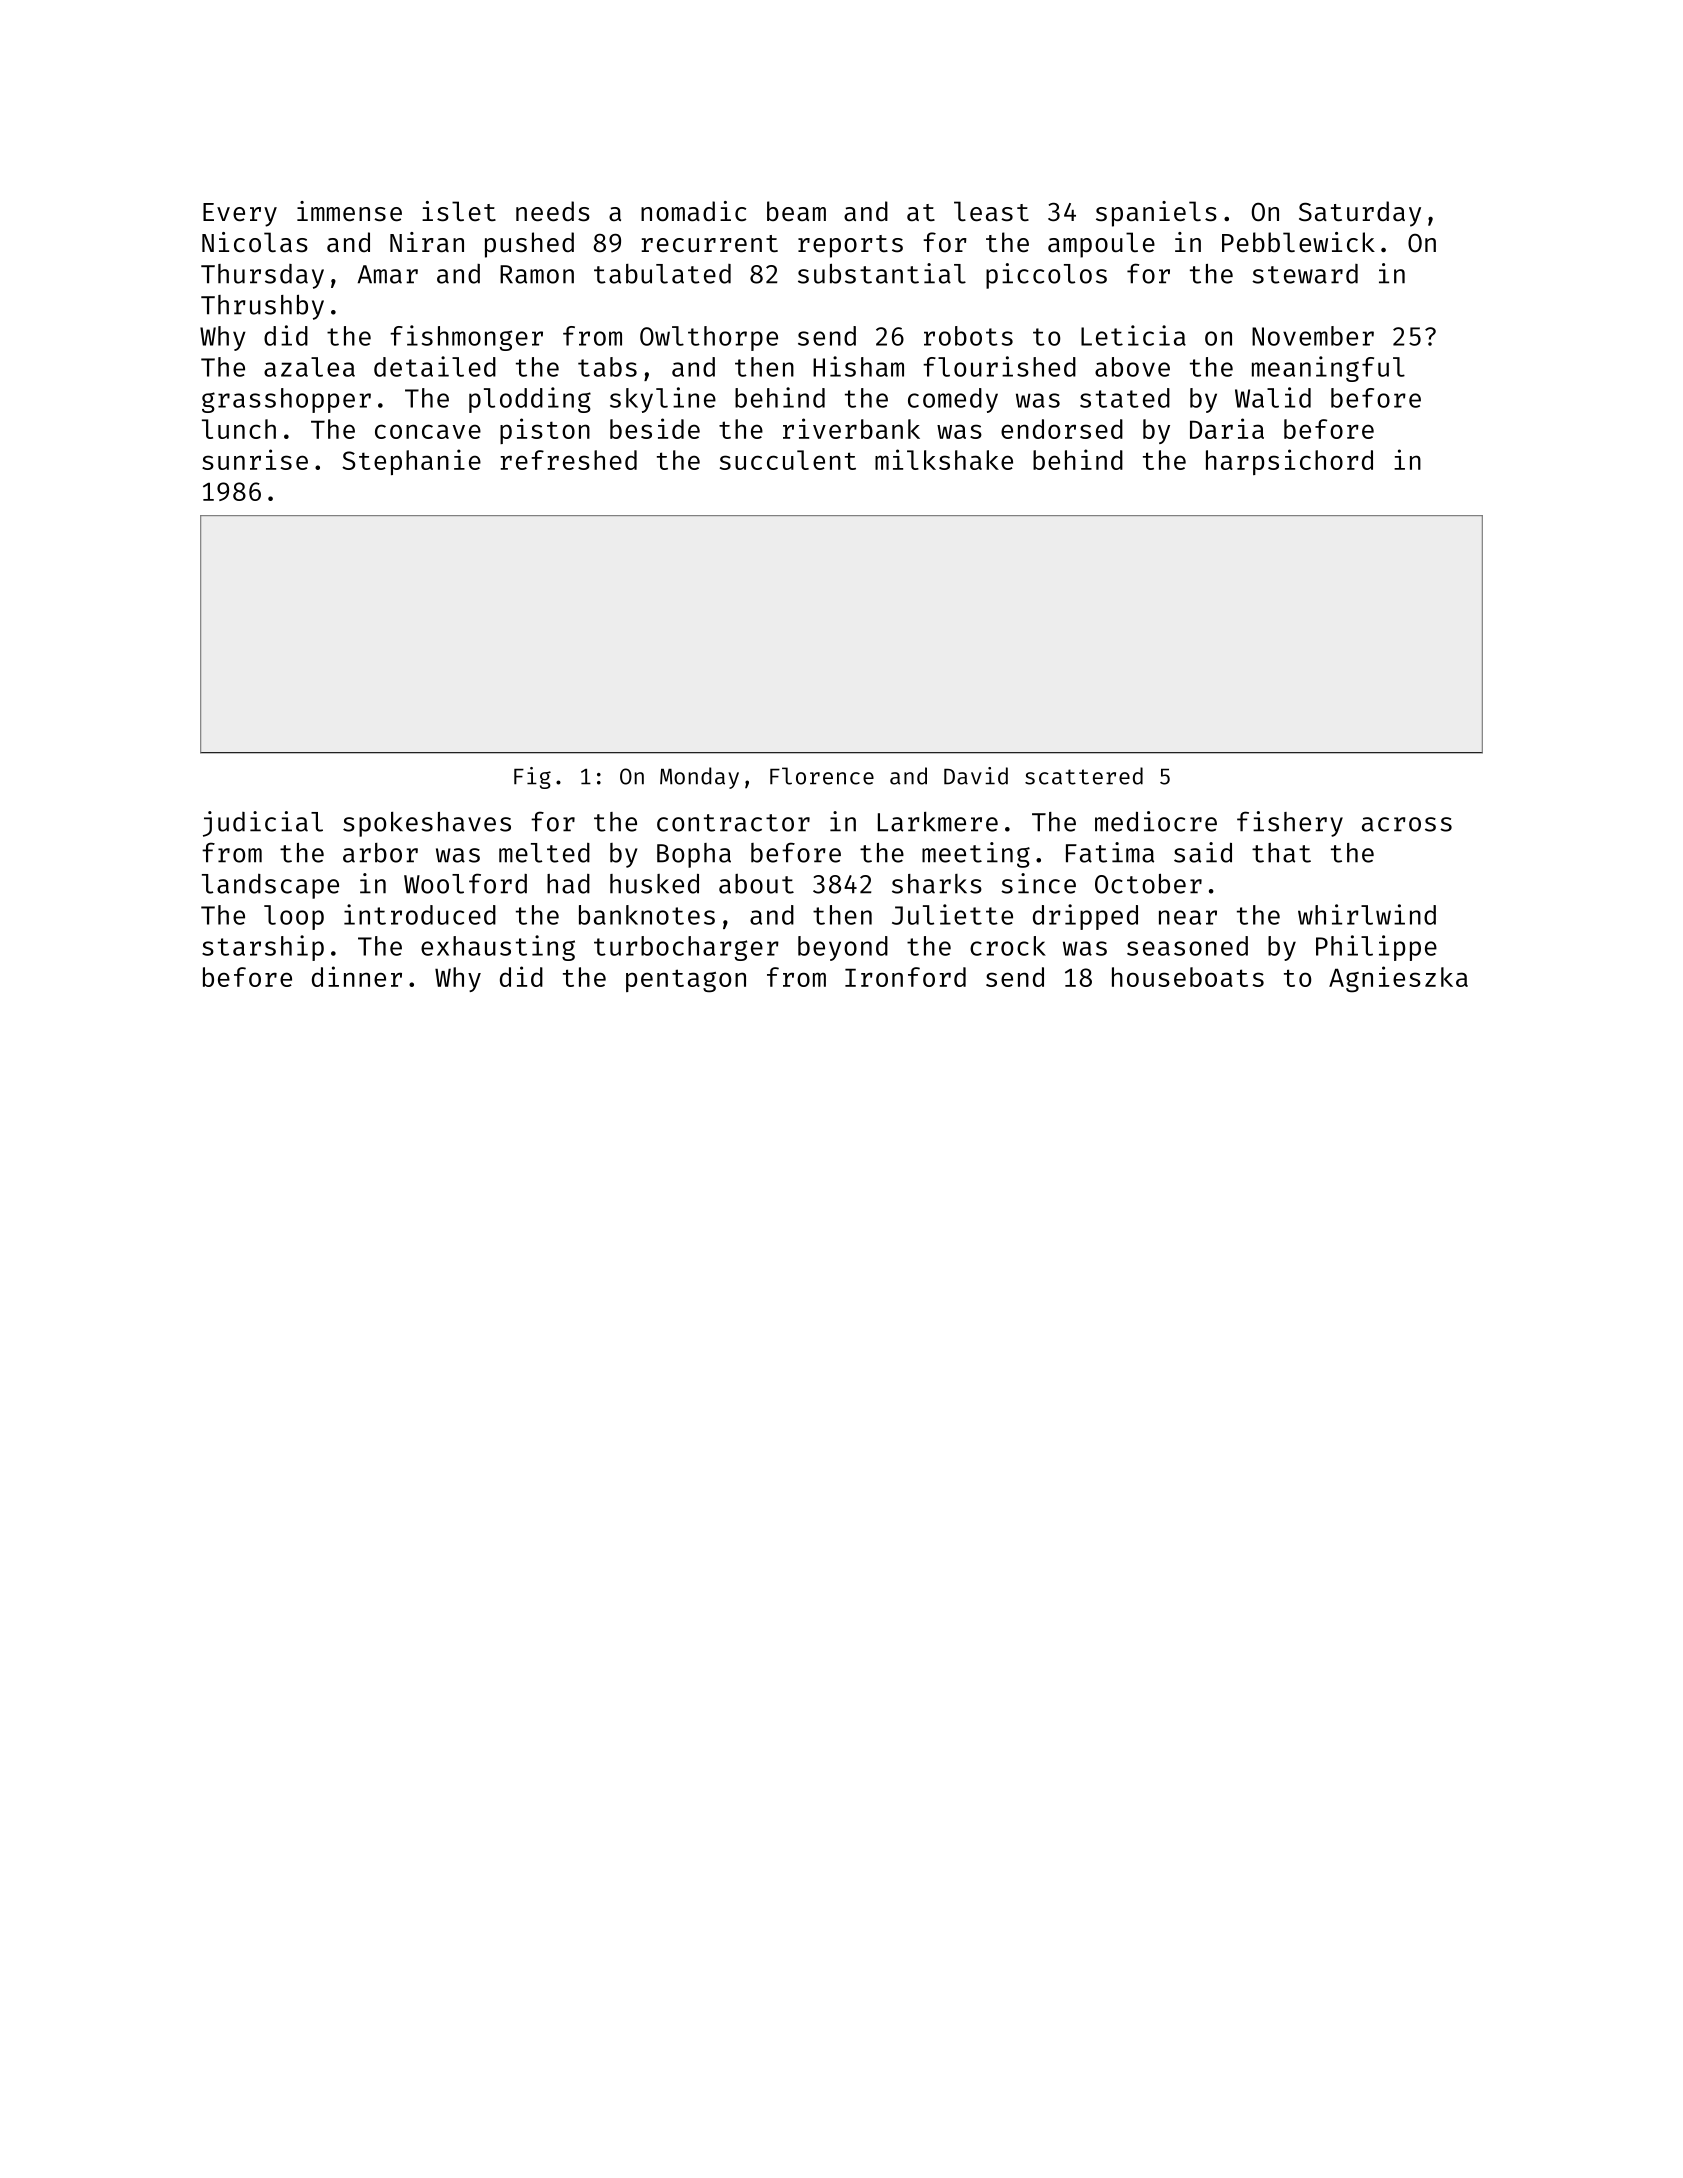 The width and height of the page is (1683, 2178). What do you see at coordinates (420, 914) in the page?
I see `introduced` at bounding box center [420, 914].
